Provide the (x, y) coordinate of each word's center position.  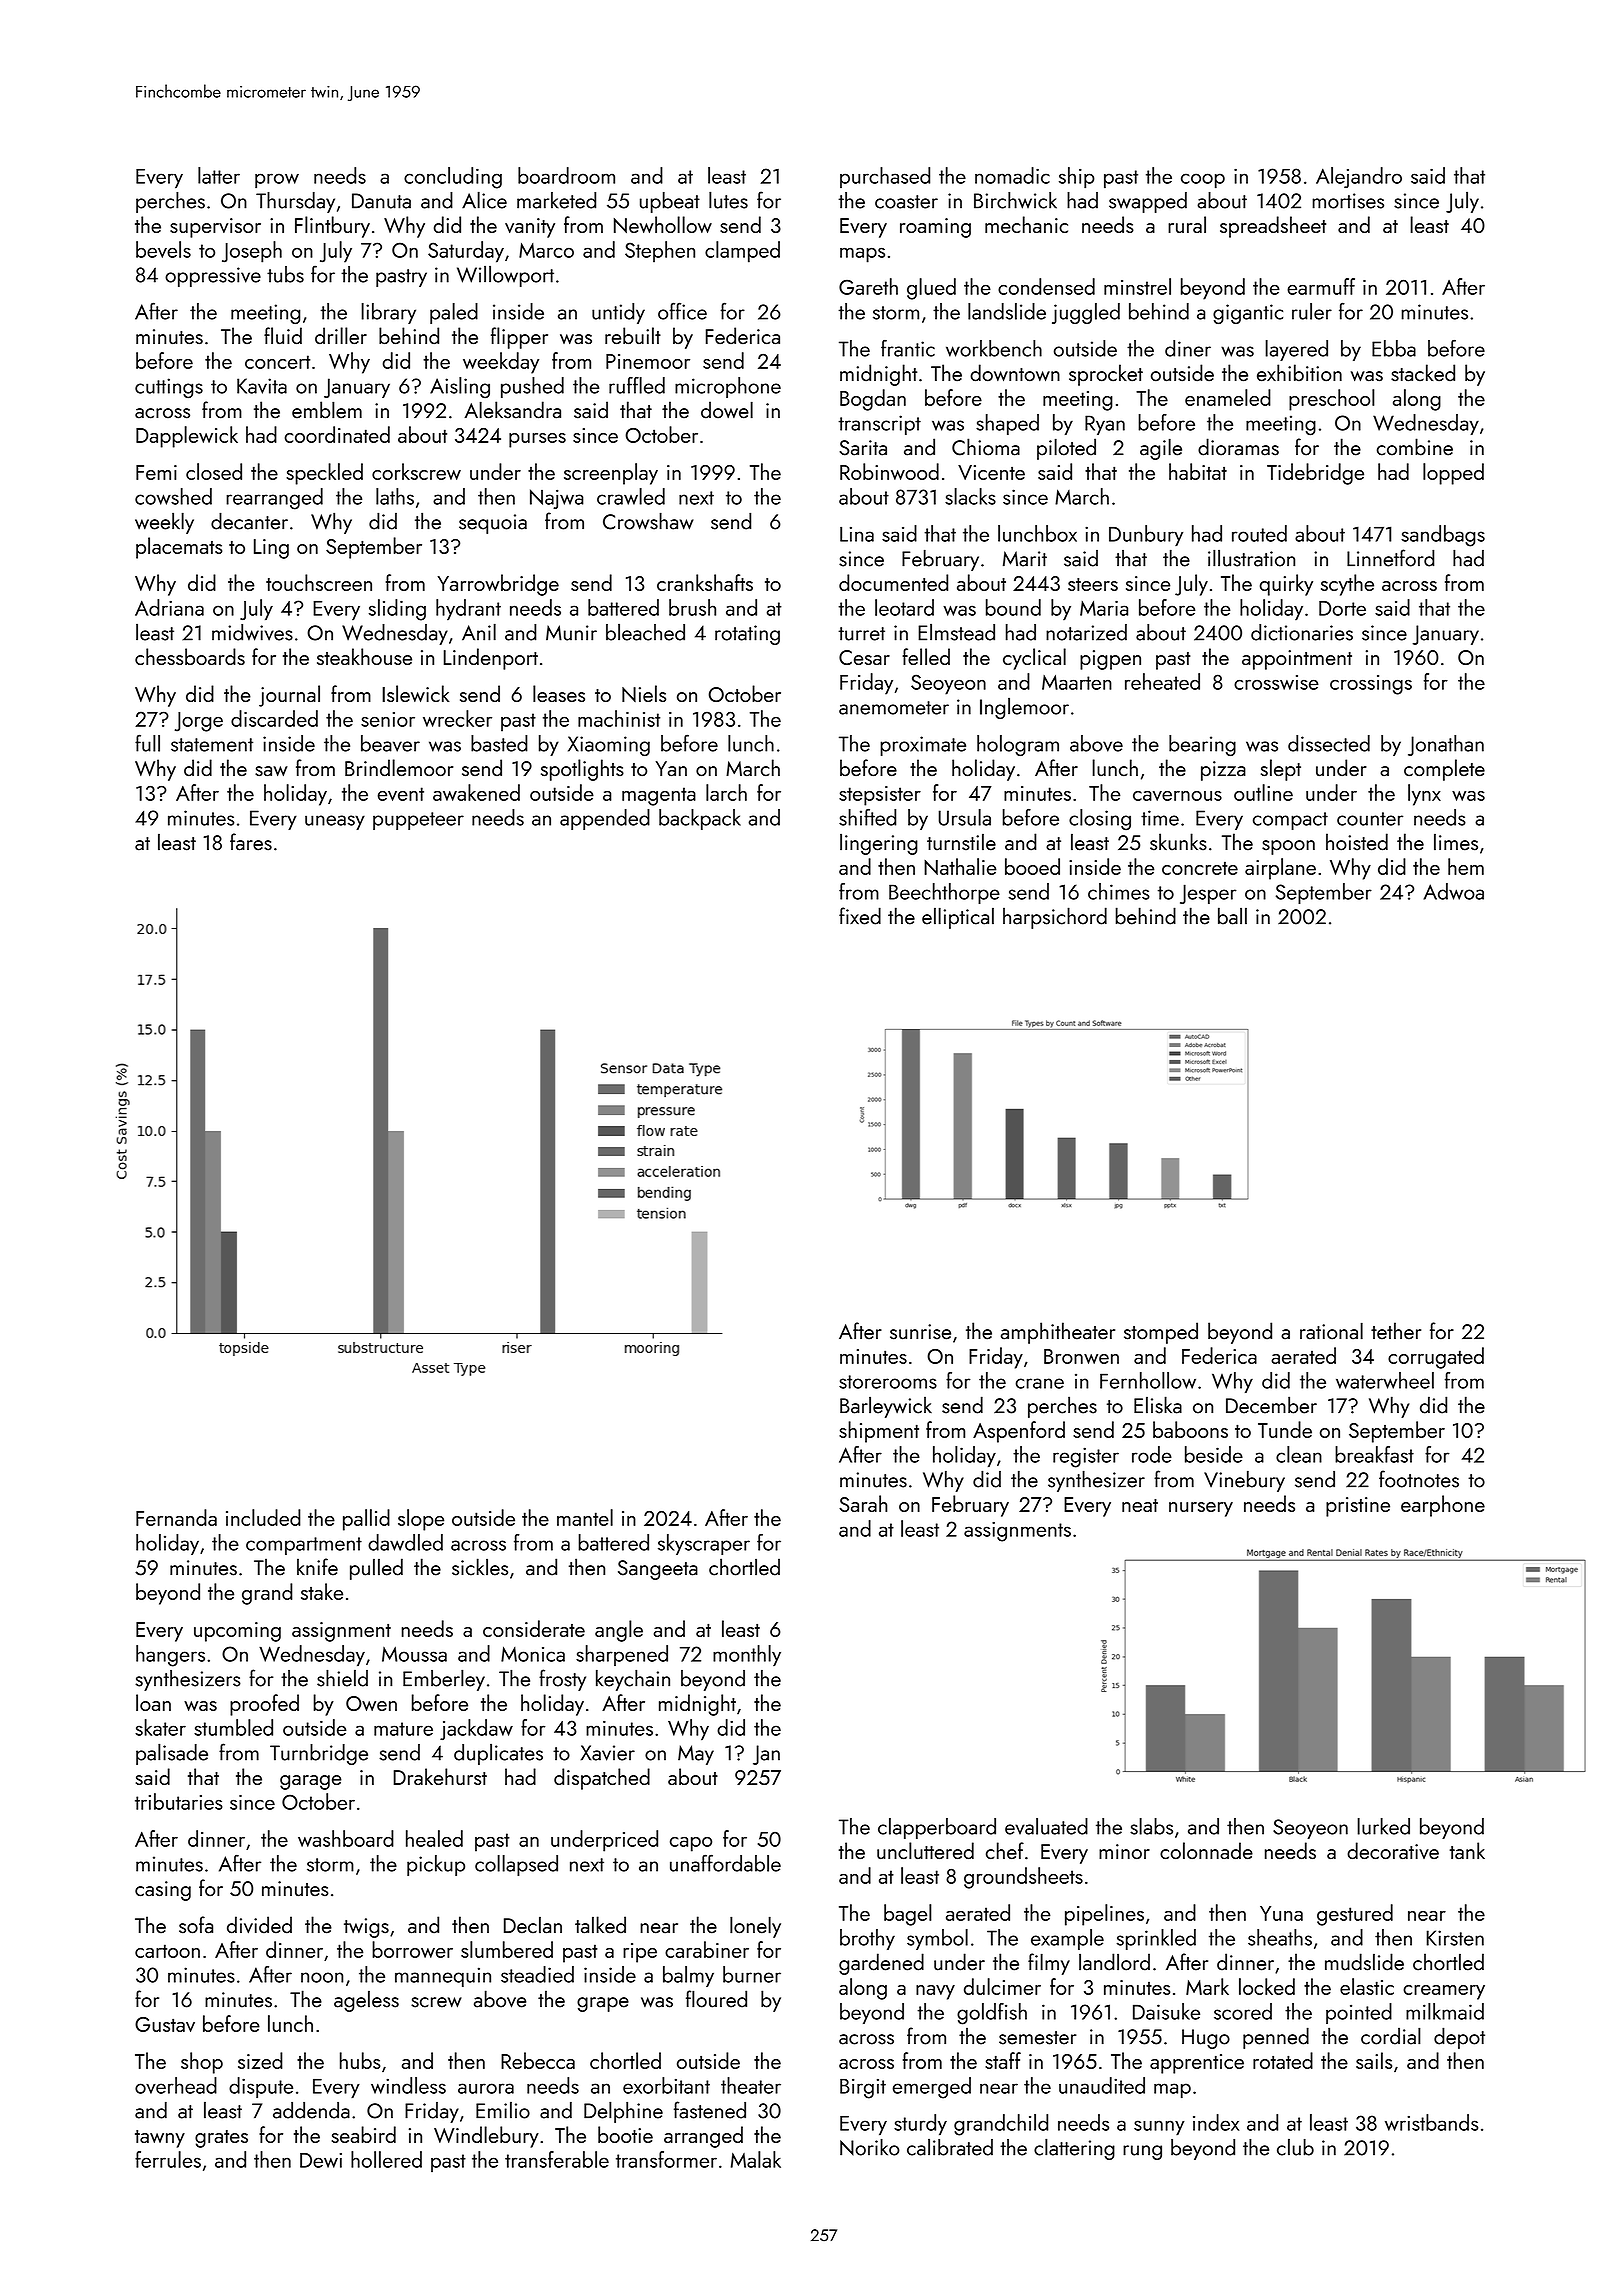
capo (691, 1844)
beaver (390, 743)
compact (1290, 821)
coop (1203, 181)
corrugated (1436, 1358)
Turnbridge (319, 1754)
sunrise (920, 1332)
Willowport (505, 276)
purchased (885, 177)
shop (202, 2063)
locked (1267, 1986)
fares (251, 842)
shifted (867, 817)
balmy (688, 1976)
